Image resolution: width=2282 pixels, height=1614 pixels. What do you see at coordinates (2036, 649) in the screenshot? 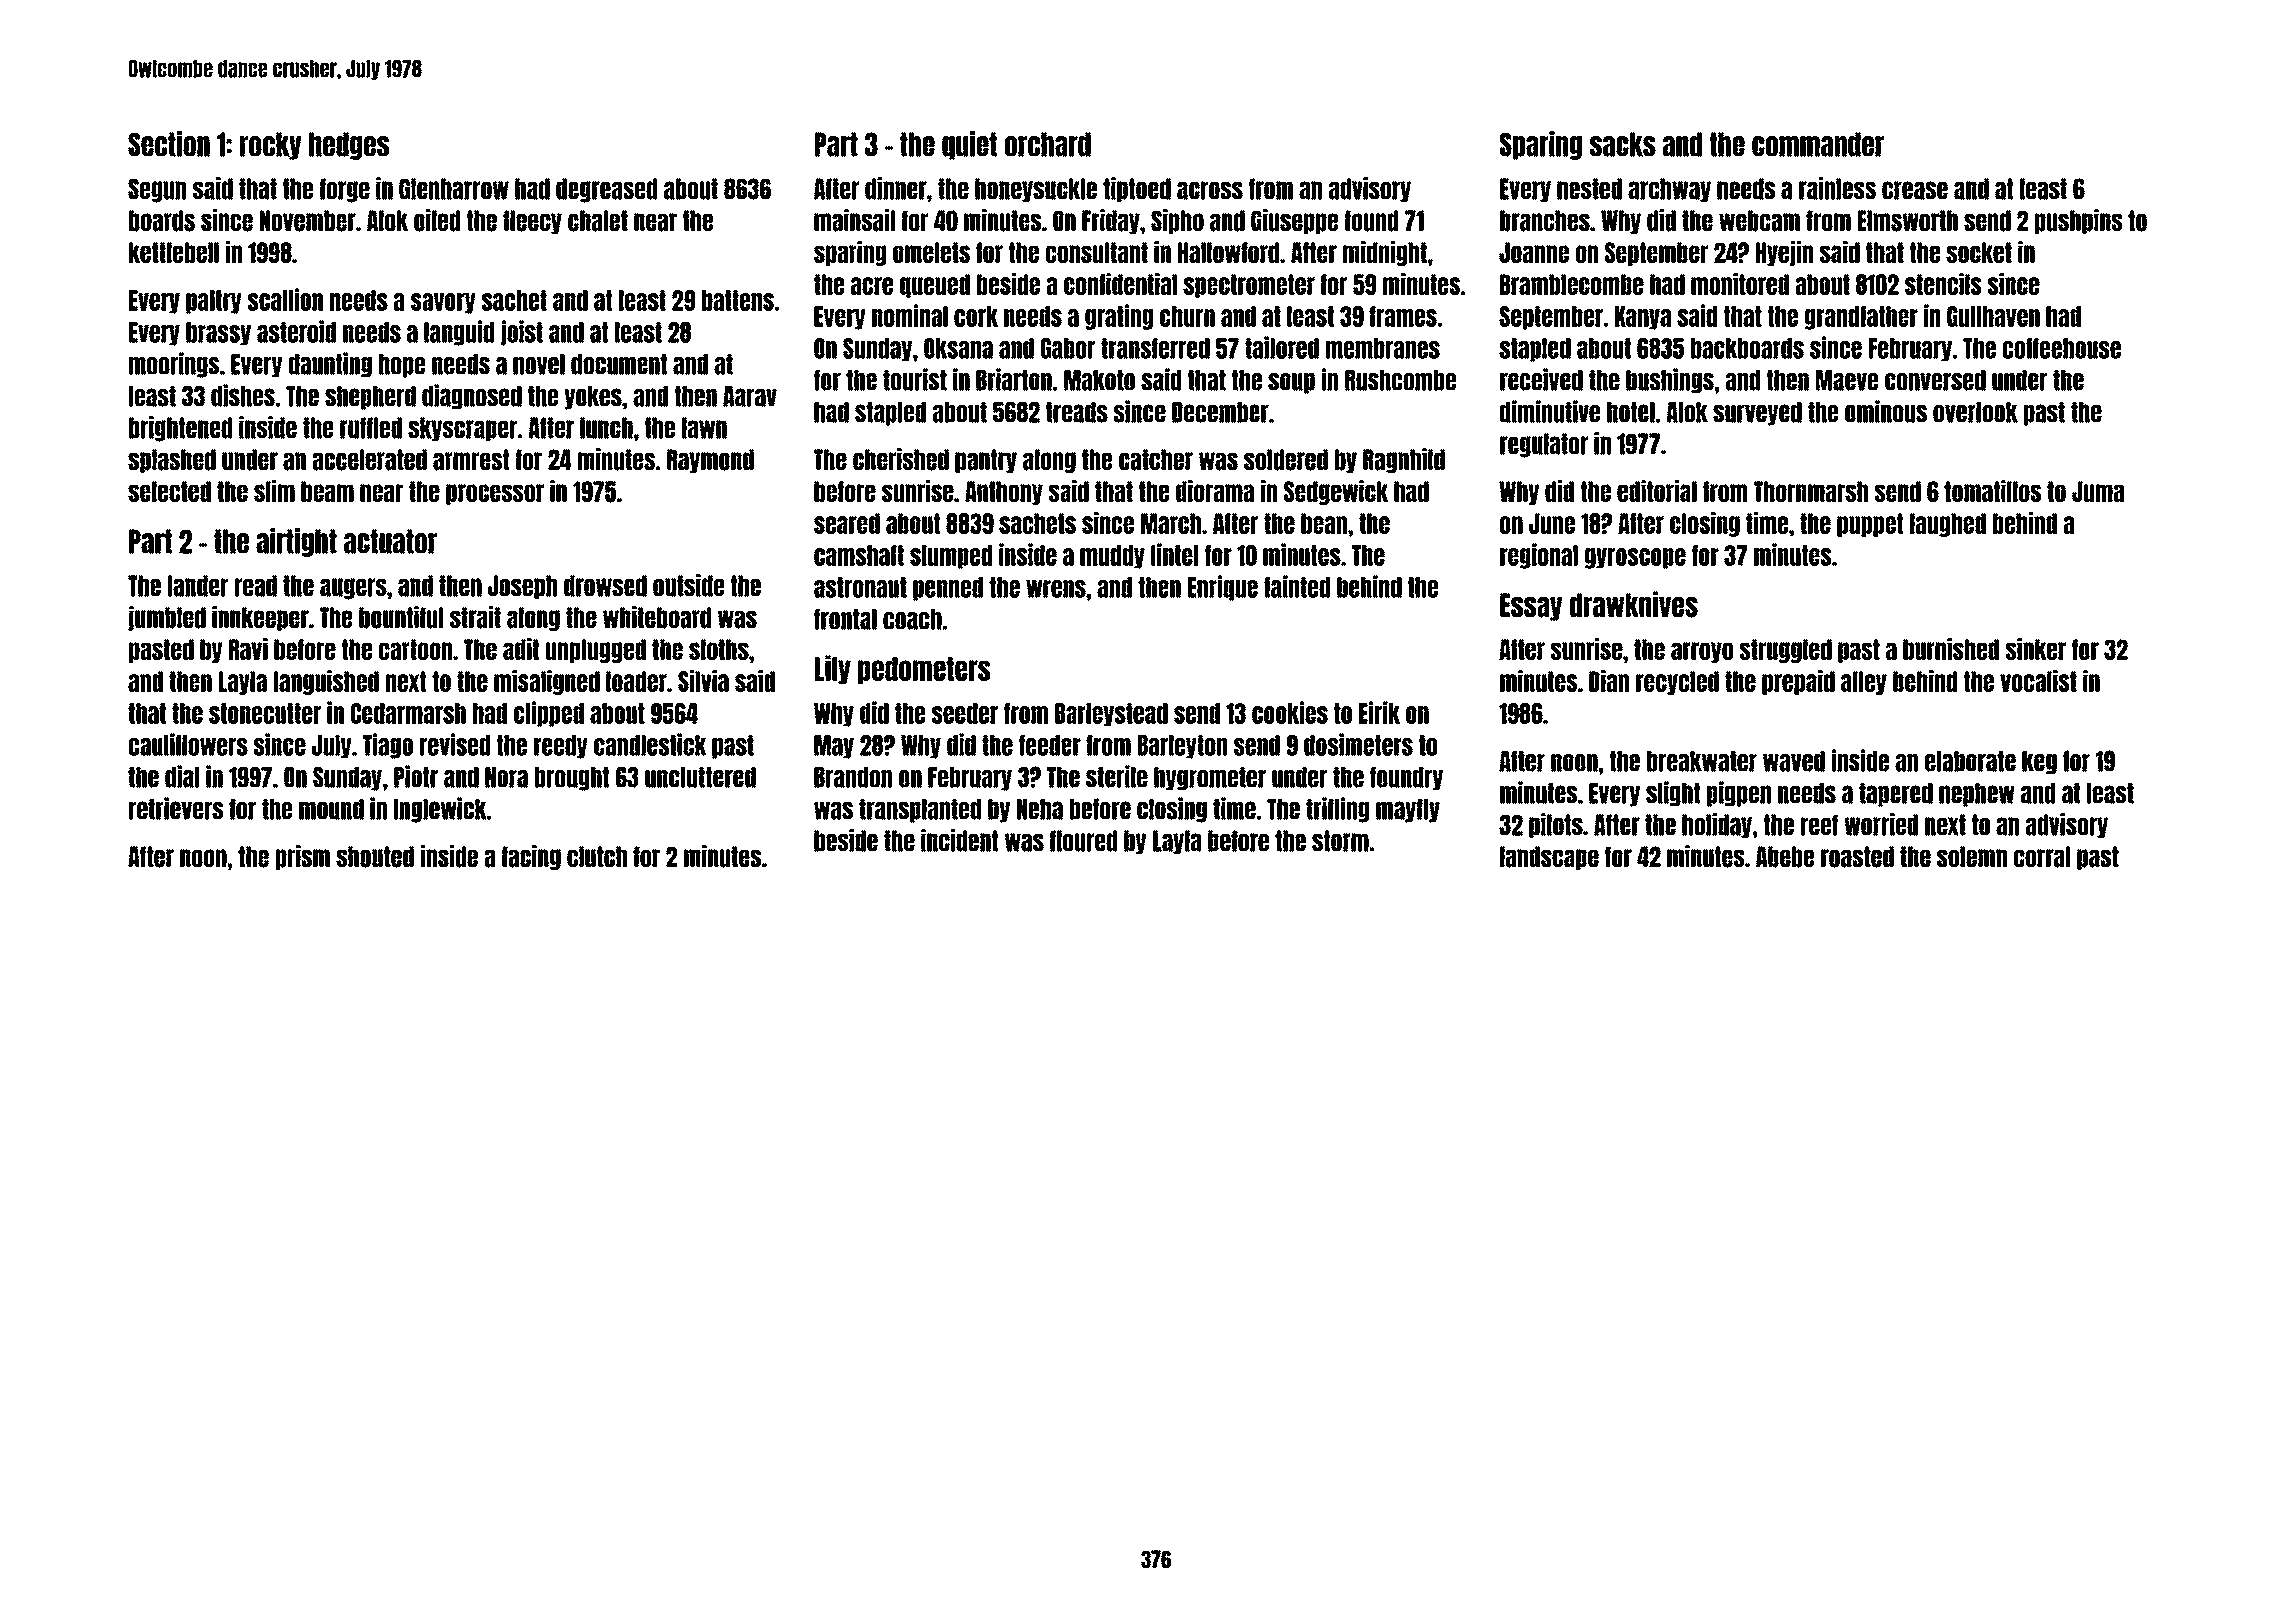
I see `sinker` at bounding box center [2036, 649].
